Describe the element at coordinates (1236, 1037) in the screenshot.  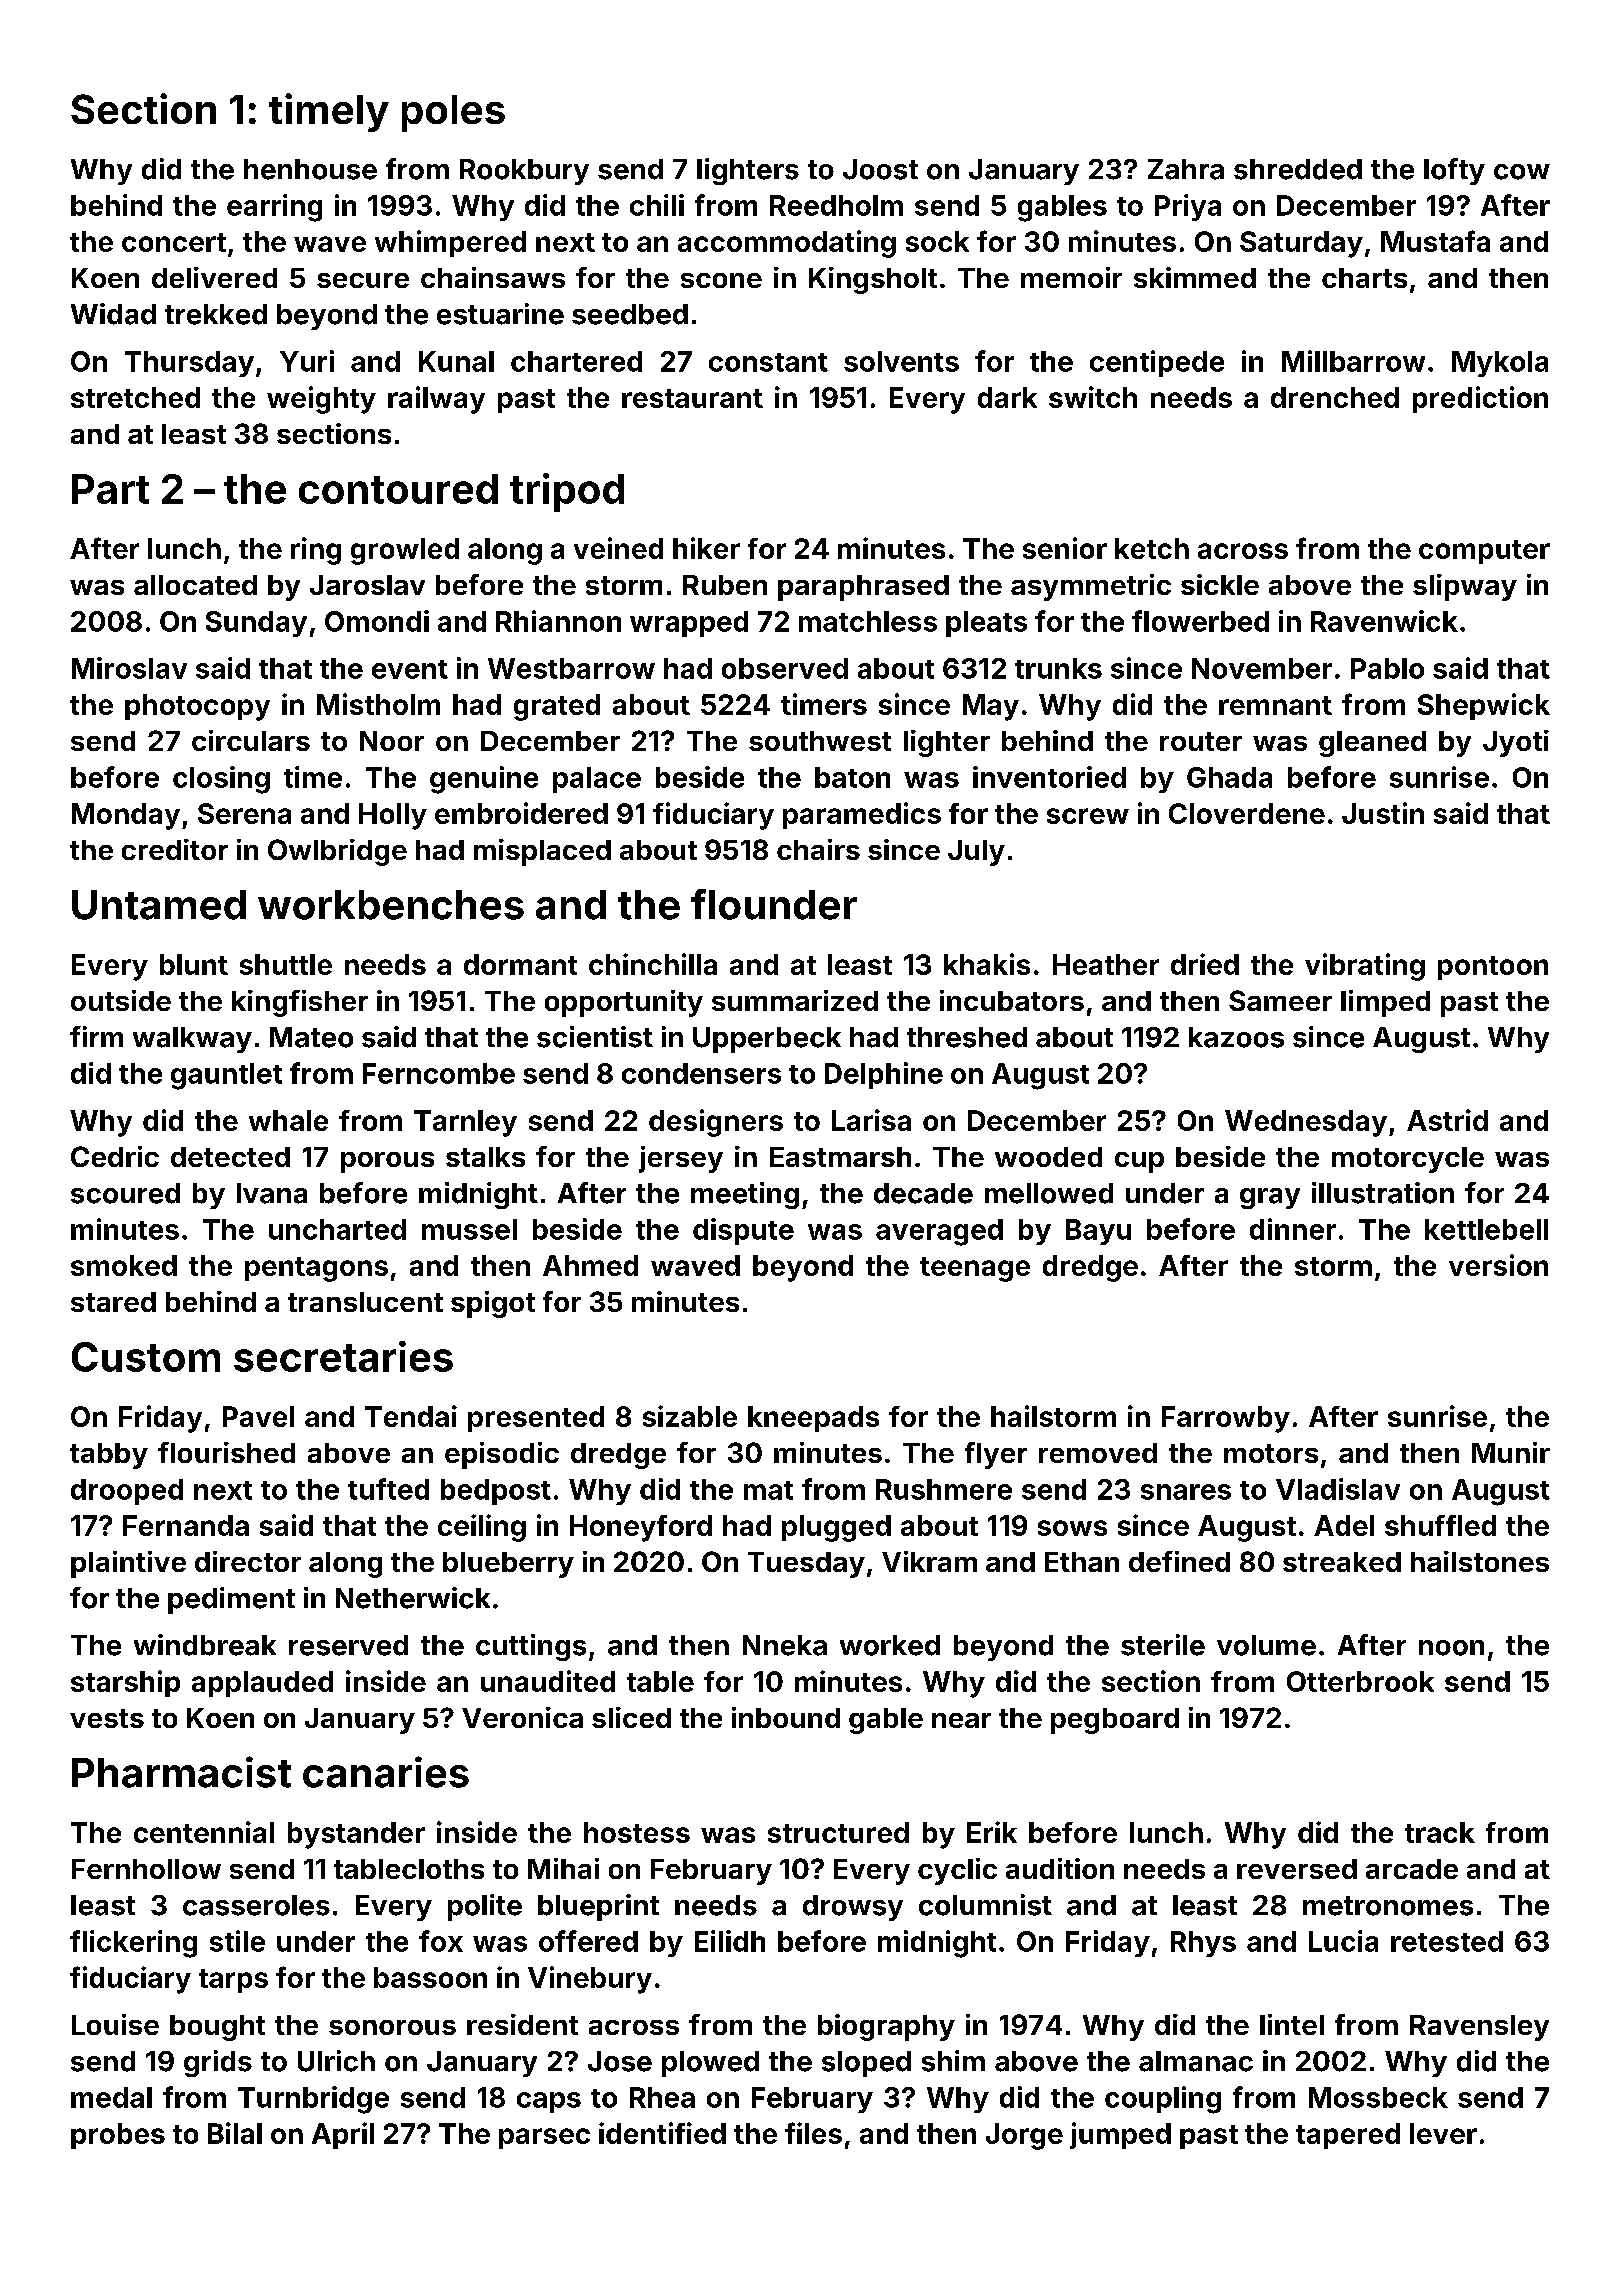
I see `kazoos` at that location.
